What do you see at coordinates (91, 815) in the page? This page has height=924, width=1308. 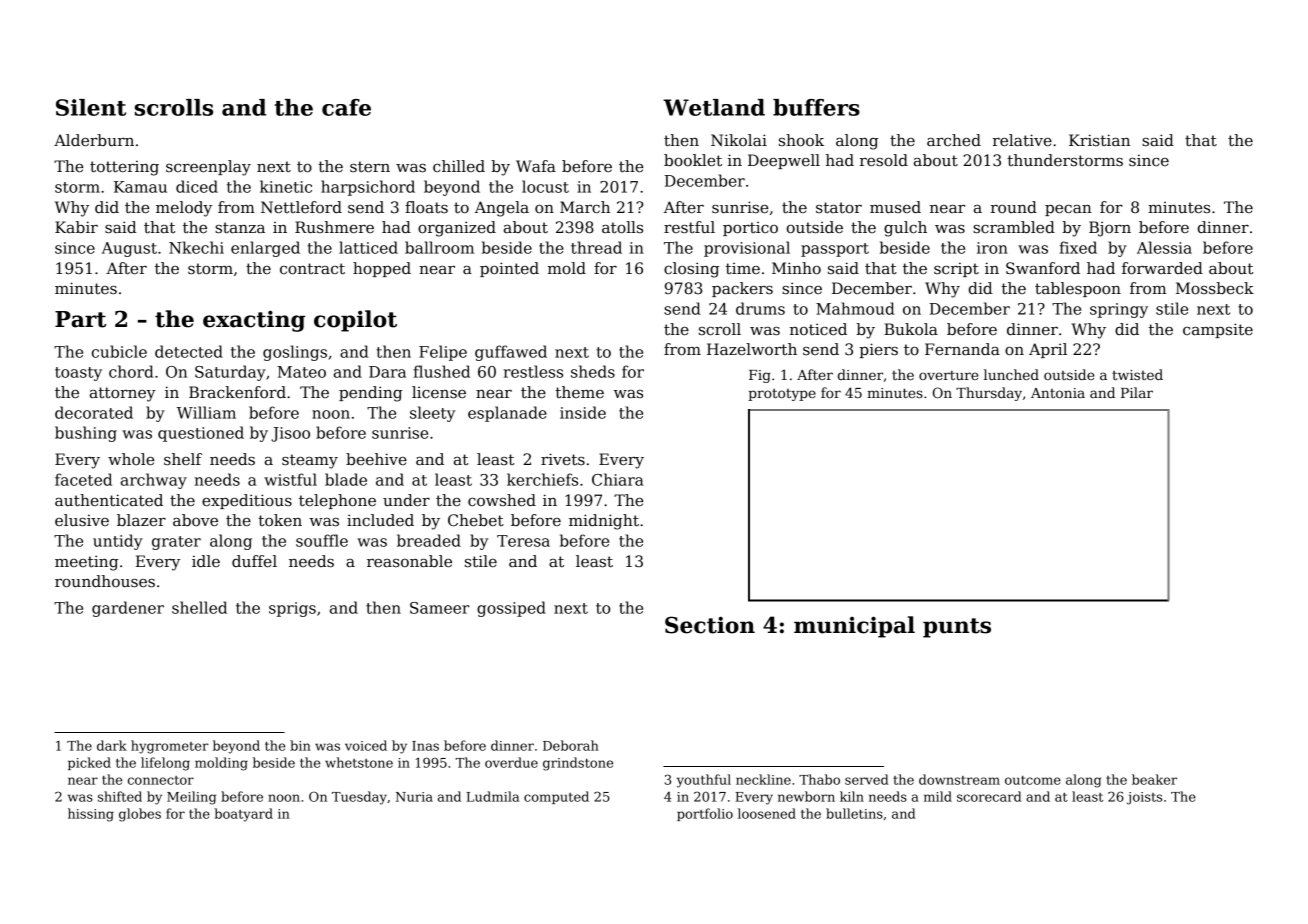 I see `hissing` at bounding box center [91, 815].
